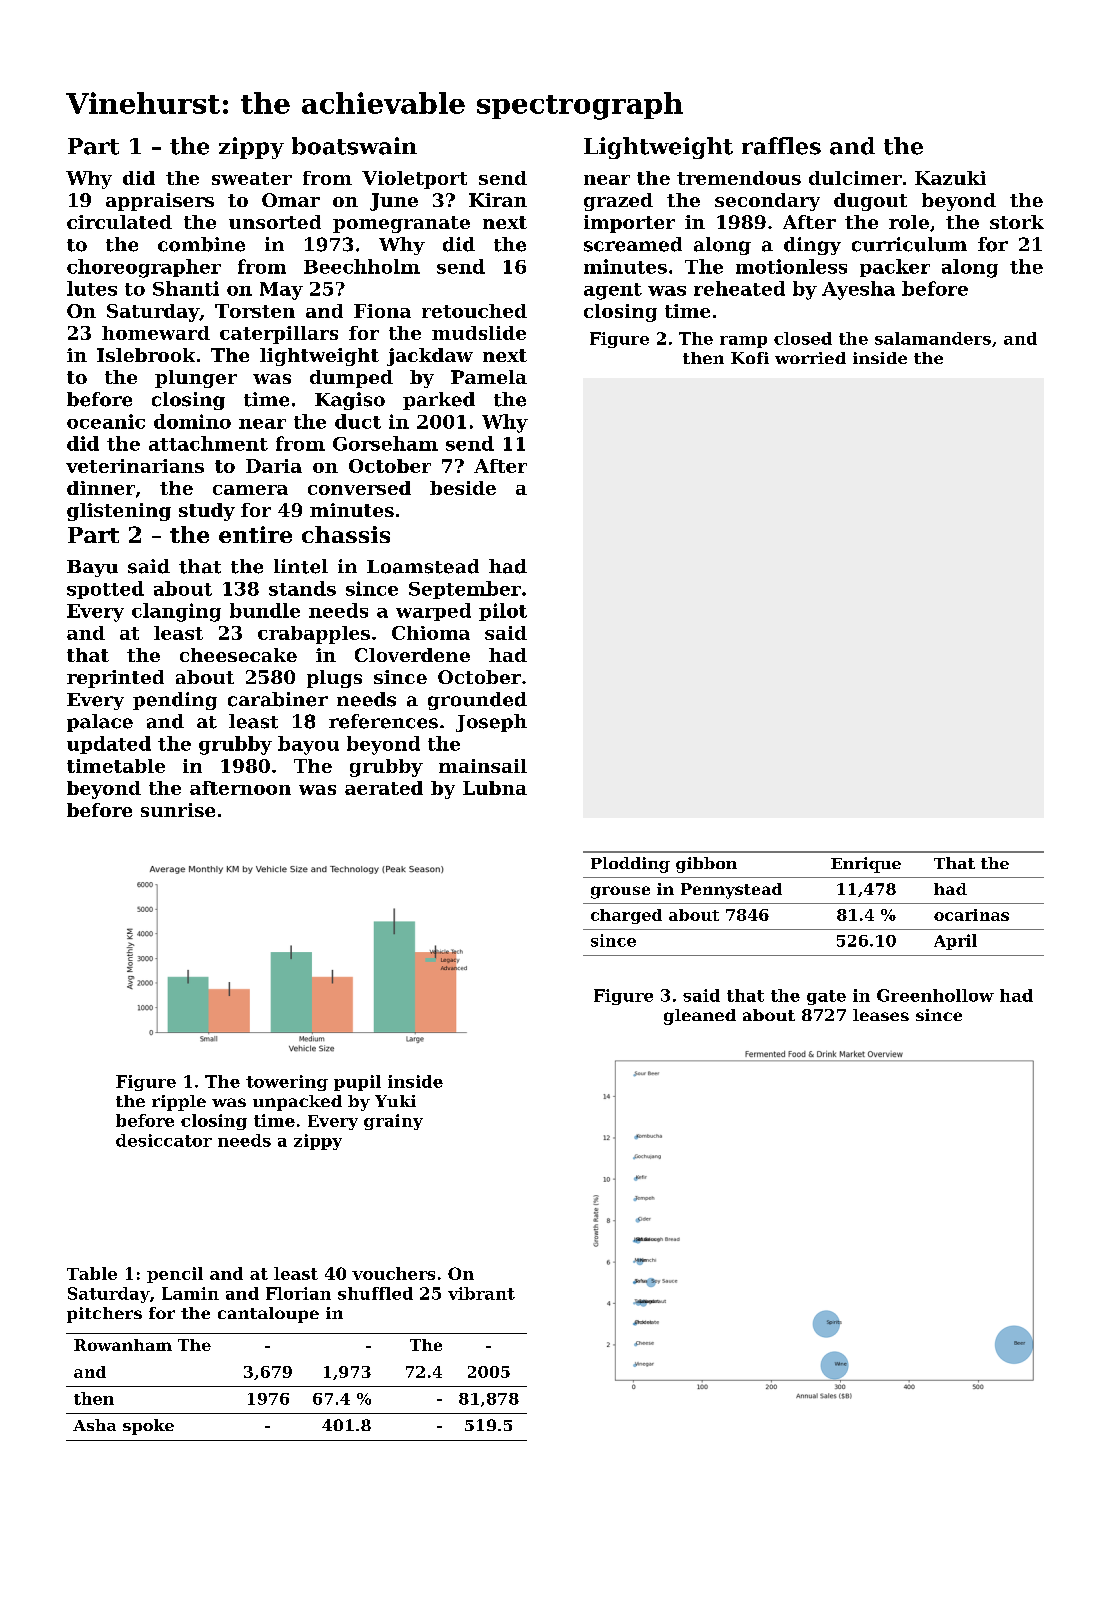 The height and width of the document is (1608, 1110). What do you see at coordinates (252, 178) in the document?
I see `sweater` at bounding box center [252, 178].
